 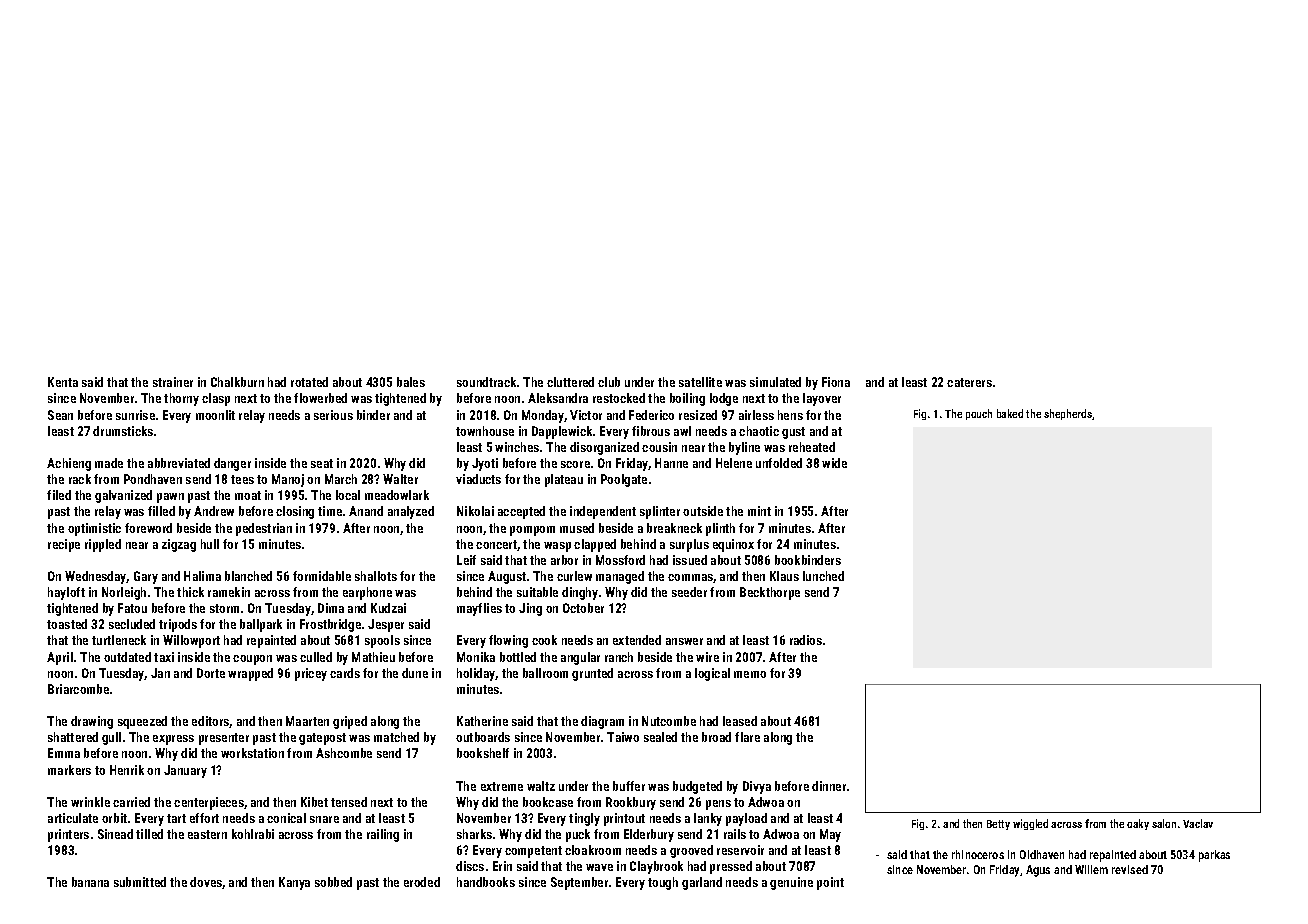 I want to click on drumsticks, so click(x=123, y=431).
